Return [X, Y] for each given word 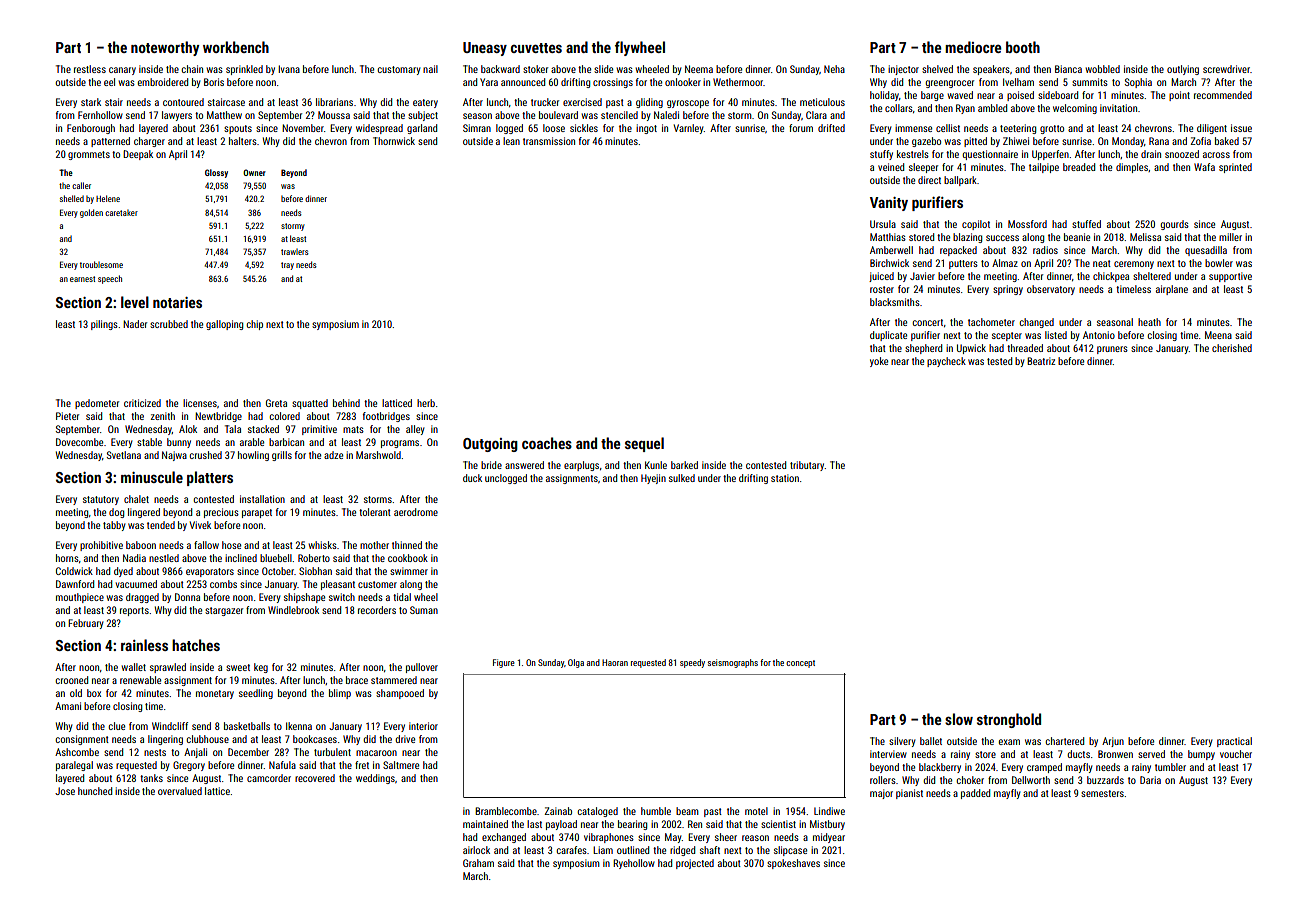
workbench [236, 47]
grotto [1052, 129]
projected [695, 864]
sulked [682, 478]
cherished [1232, 348]
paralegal [74, 766]
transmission [549, 141]
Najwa [174, 456]
